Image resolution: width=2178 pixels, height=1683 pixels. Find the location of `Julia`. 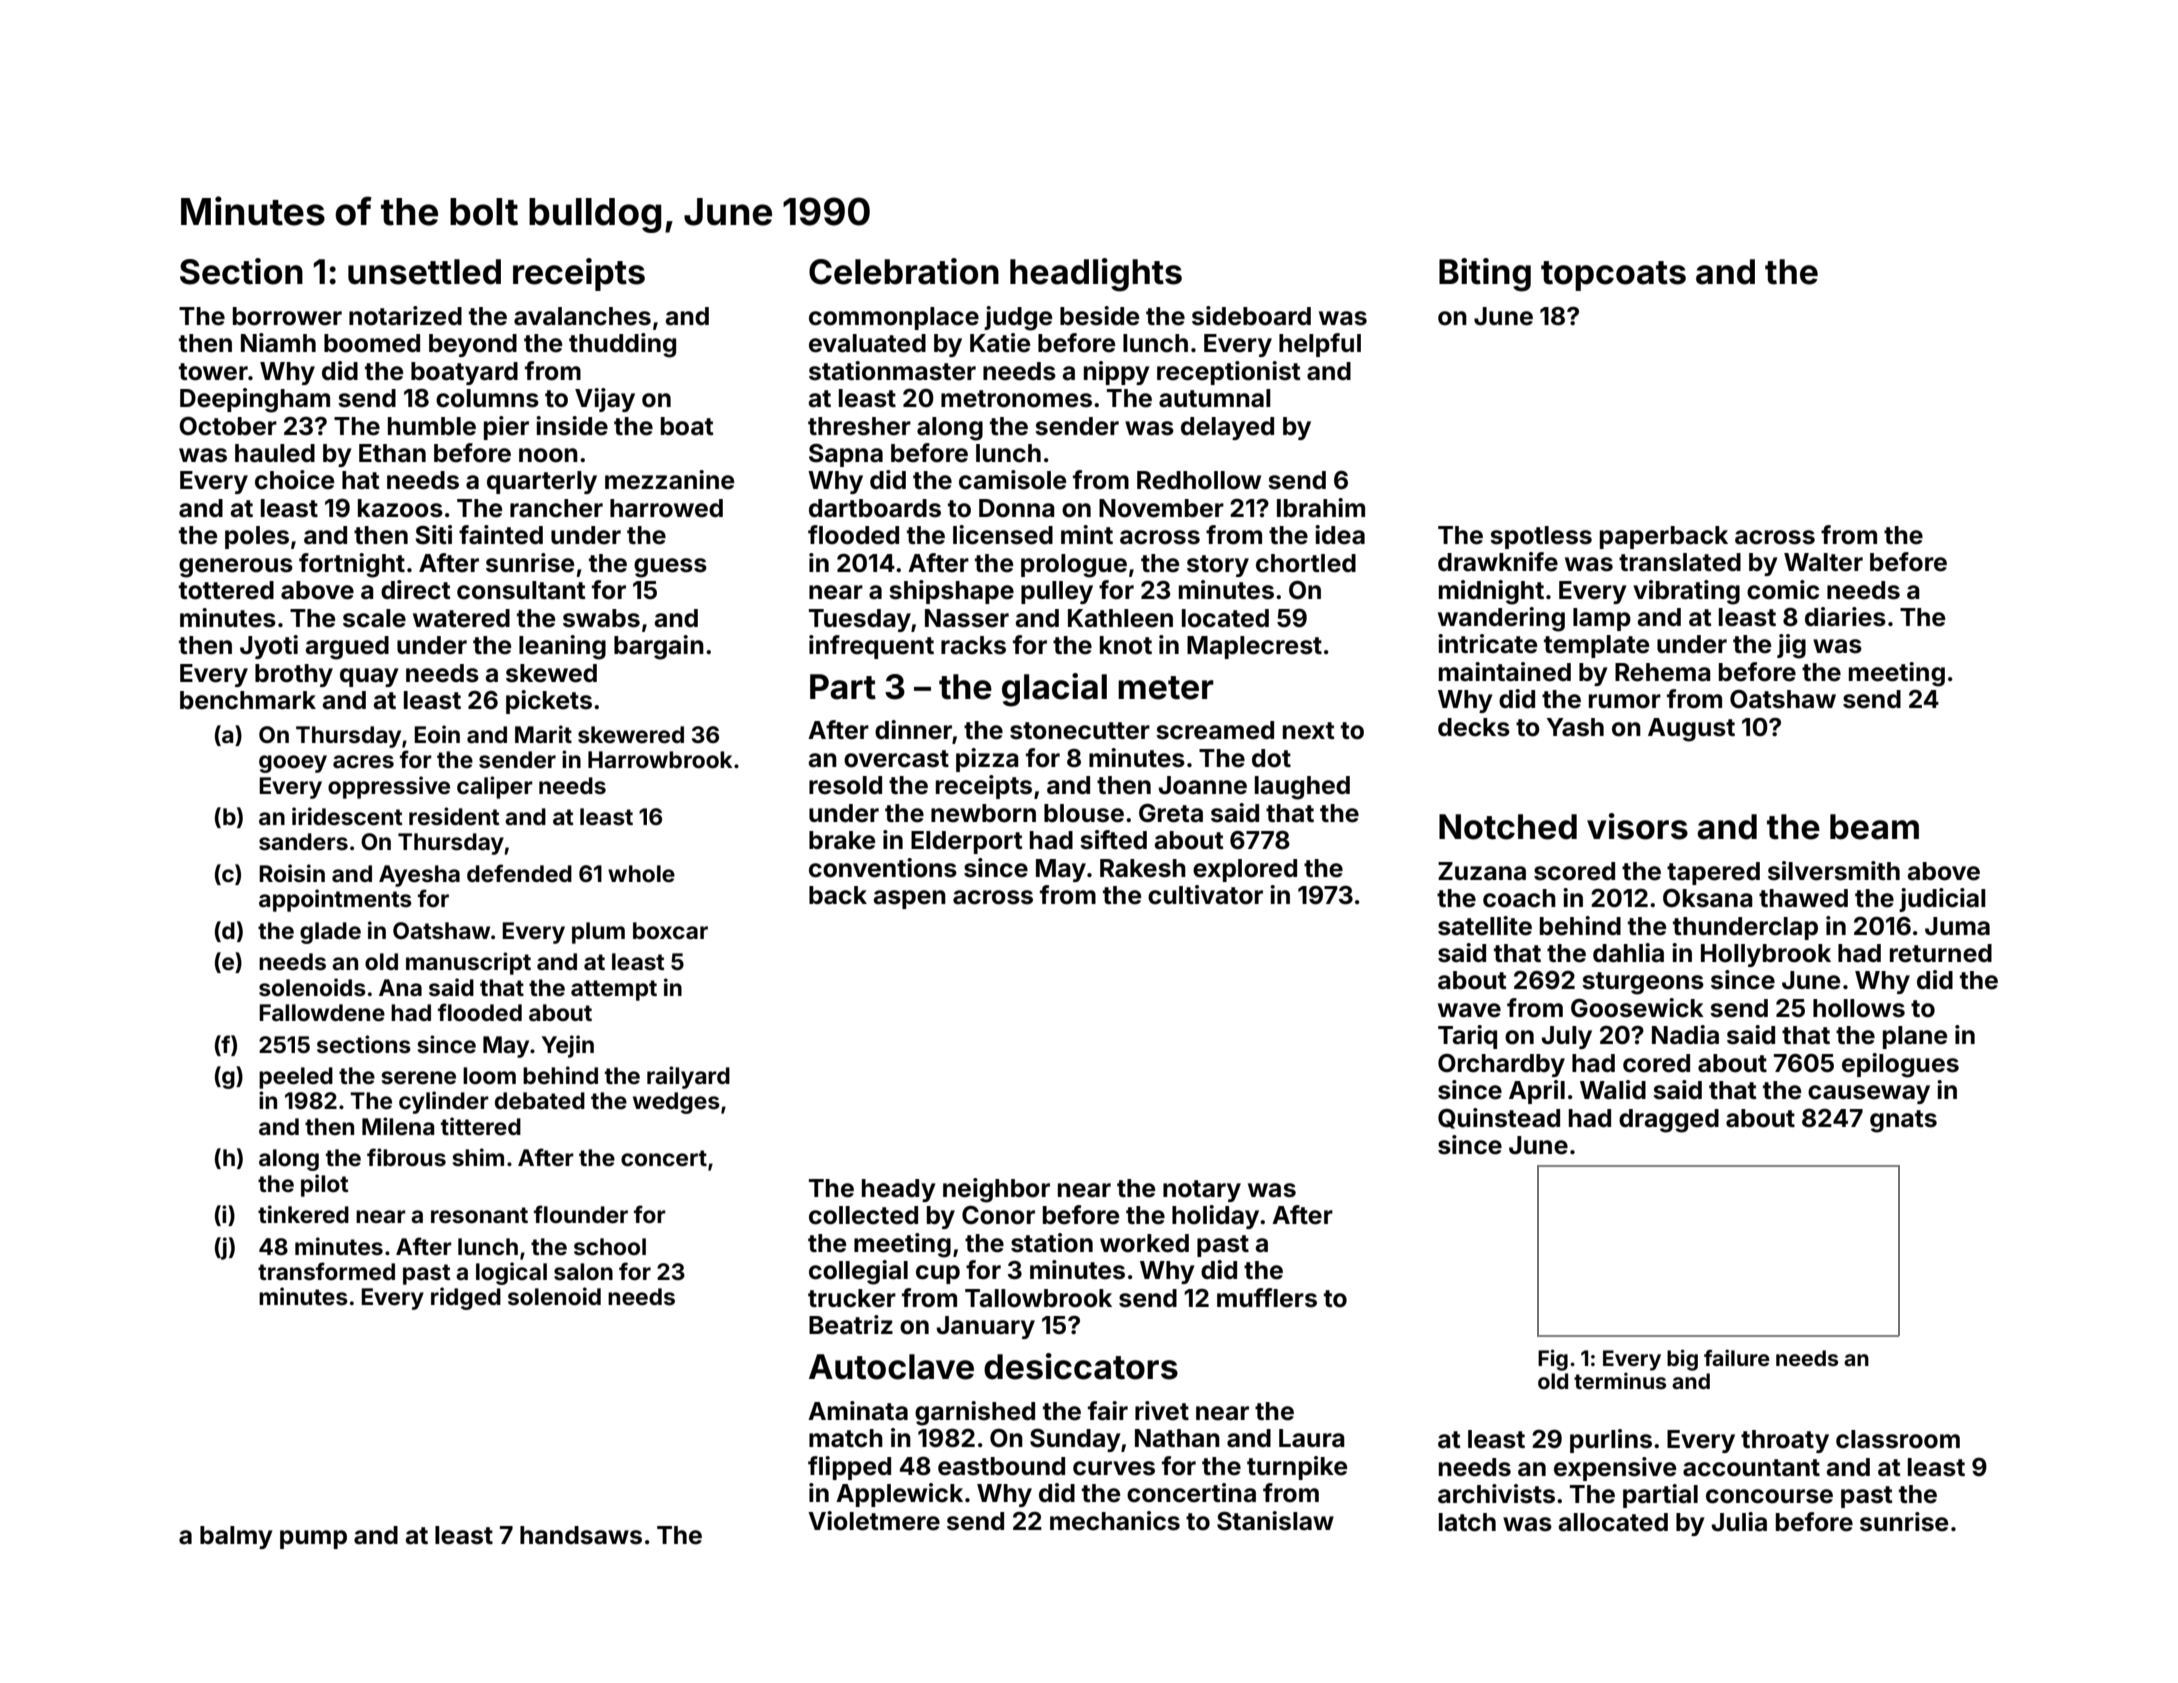

Julia is located at coordinates (1739, 1522).
